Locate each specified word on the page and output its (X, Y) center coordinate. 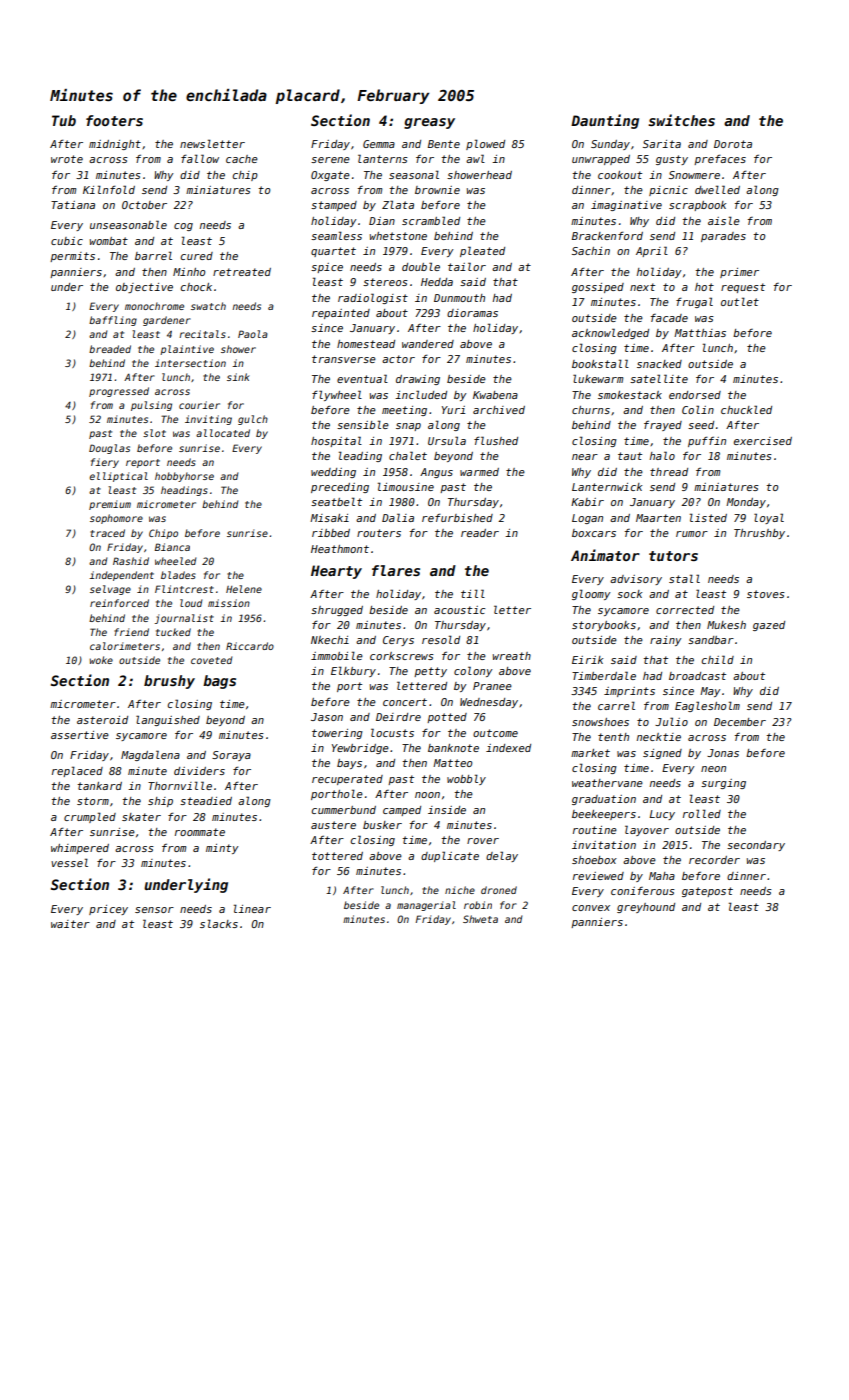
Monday (746, 503)
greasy (429, 123)
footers (114, 120)
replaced (77, 771)
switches (681, 120)
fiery (105, 463)
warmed (479, 472)
